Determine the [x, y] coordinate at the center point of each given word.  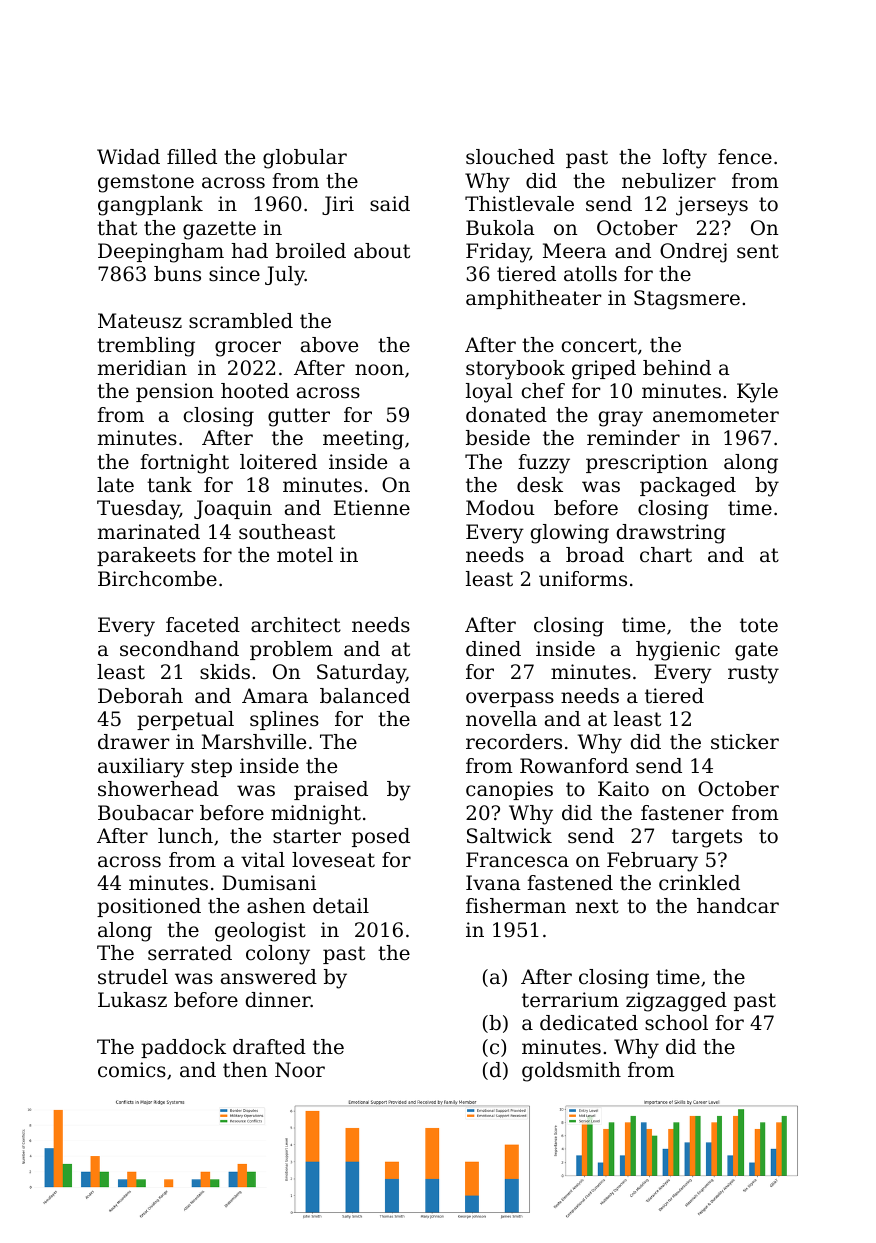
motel [305, 555]
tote [759, 625]
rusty [753, 674]
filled [192, 157]
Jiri [338, 205]
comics [132, 1069]
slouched [510, 157]
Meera [575, 251]
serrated [190, 953]
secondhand [179, 649]
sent [758, 251]
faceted [203, 625]
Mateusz [140, 321]
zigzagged [676, 1002]
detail [341, 906]
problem [291, 650]
